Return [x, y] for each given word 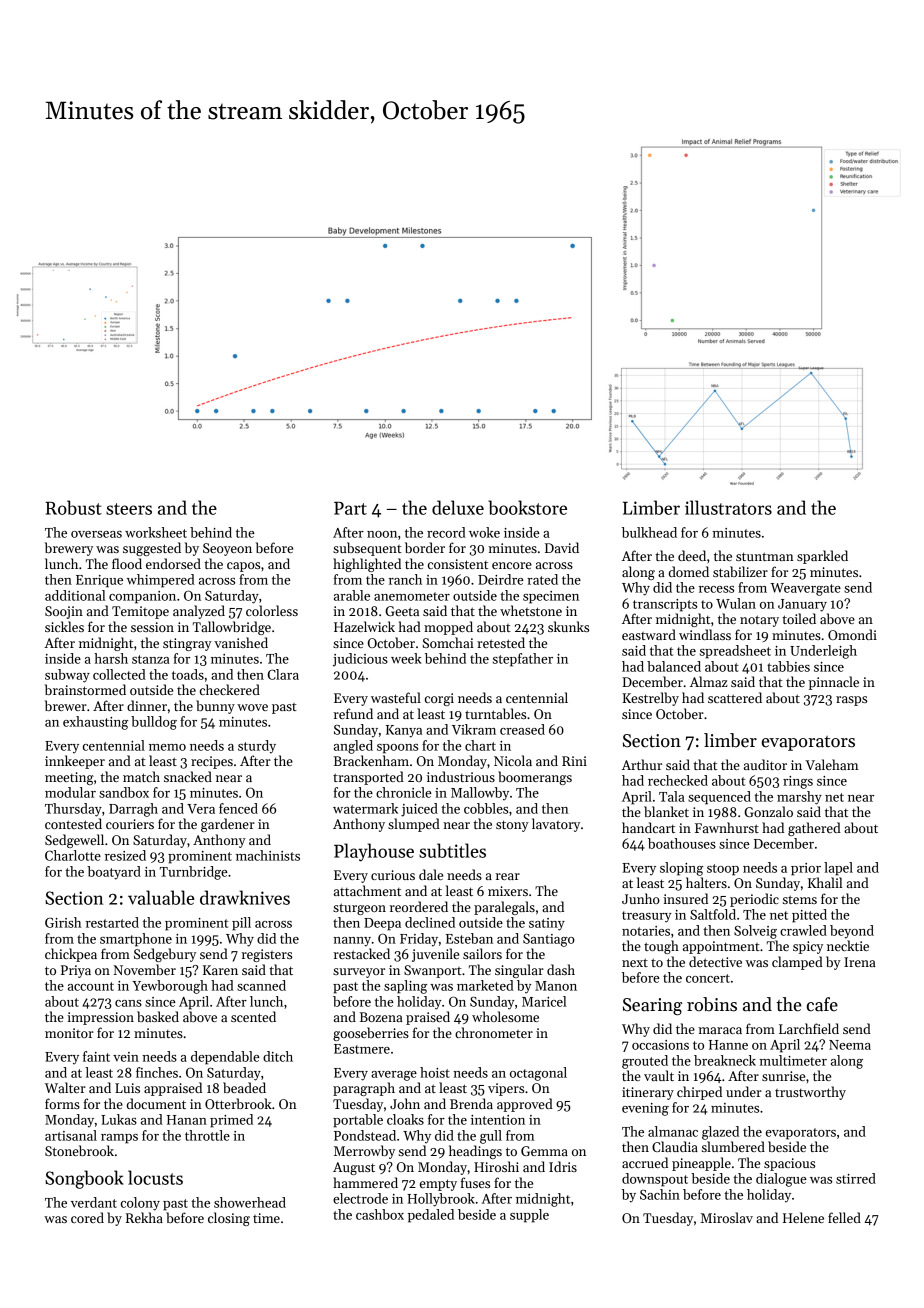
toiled [799, 618]
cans [128, 1003]
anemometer [412, 596]
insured [685, 898]
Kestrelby [650, 699]
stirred [856, 1178]
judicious [360, 660]
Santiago [549, 940]
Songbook [84, 1179]
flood [127, 563]
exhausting [95, 723]
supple [529, 1216]
